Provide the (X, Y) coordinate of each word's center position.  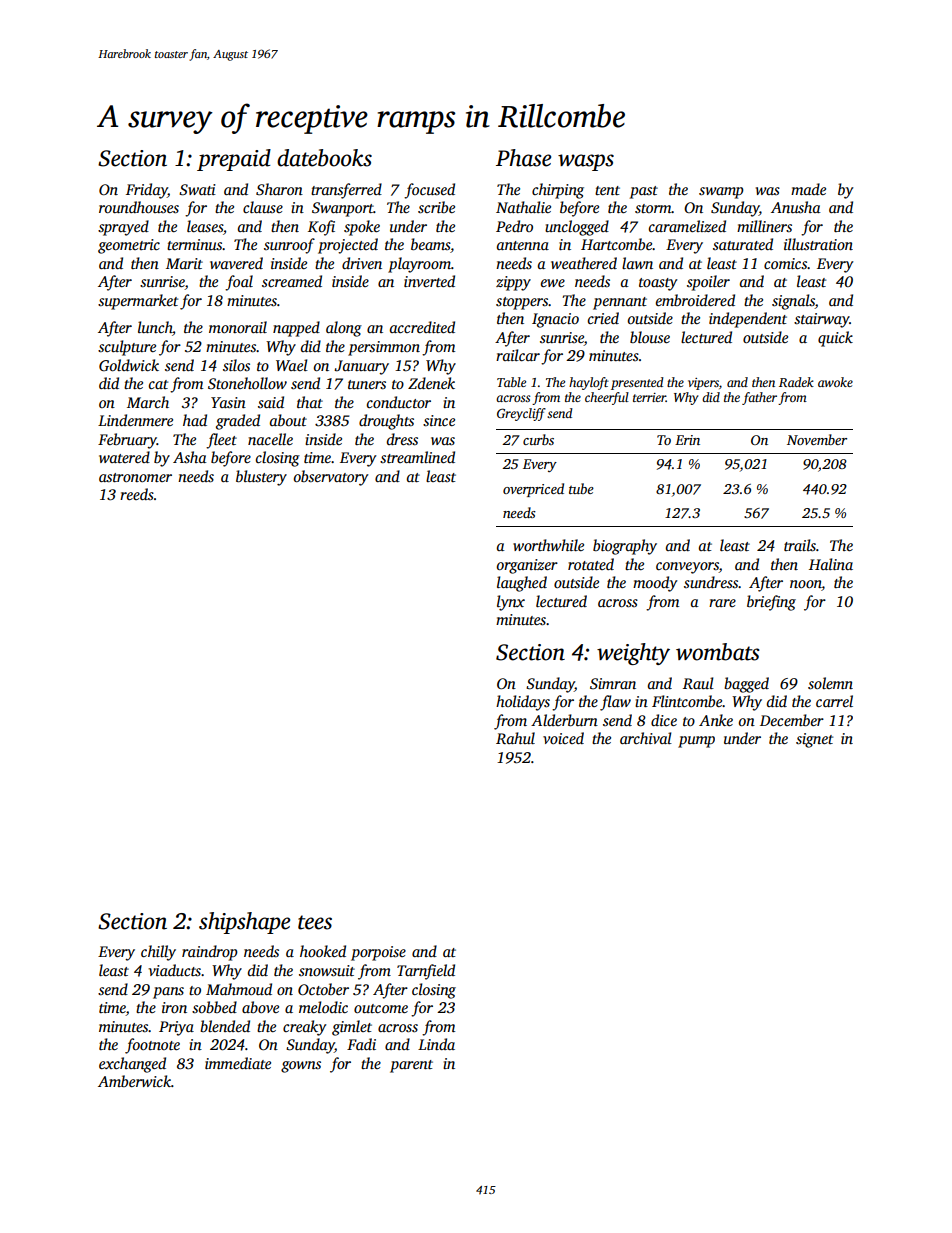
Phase (523, 158)
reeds (137, 494)
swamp (721, 193)
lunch (155, 328)
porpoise (378, 953)
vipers (703, 384)
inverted (429, 281)
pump (696, 742)
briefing (771, 603)
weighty (633, 654)
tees (315, 922)
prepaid (234, 160)
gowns (301, 1067)
